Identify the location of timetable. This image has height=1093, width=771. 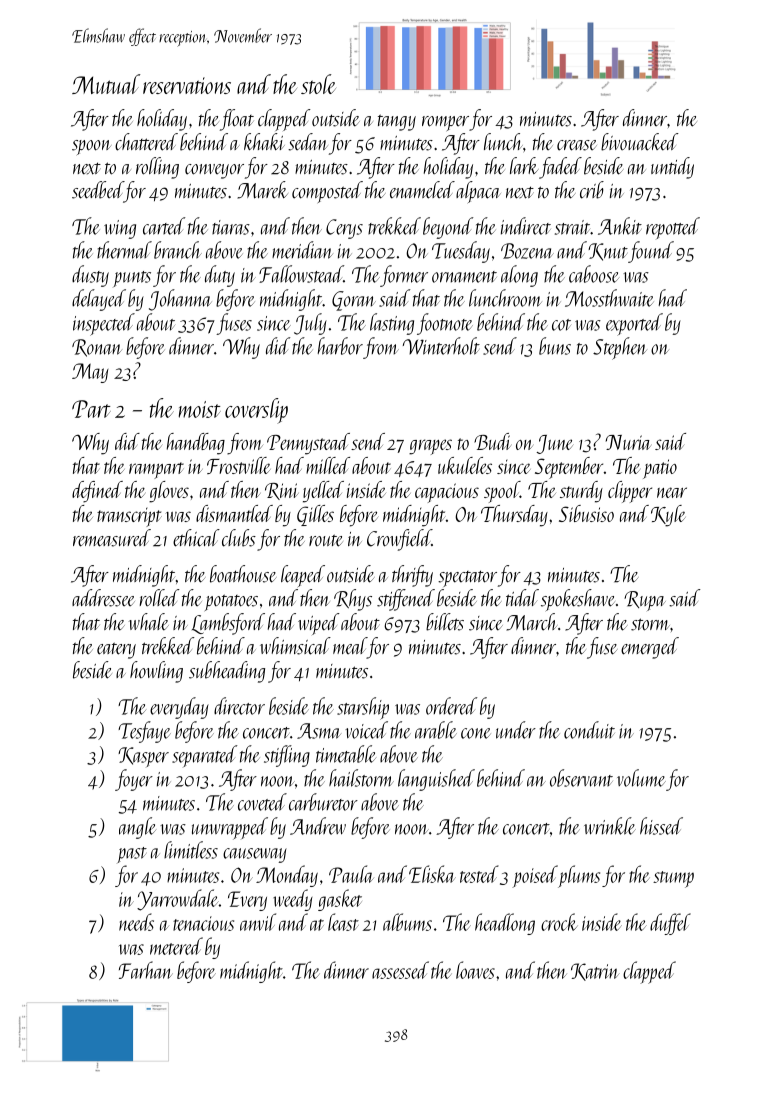
(346, 754).
